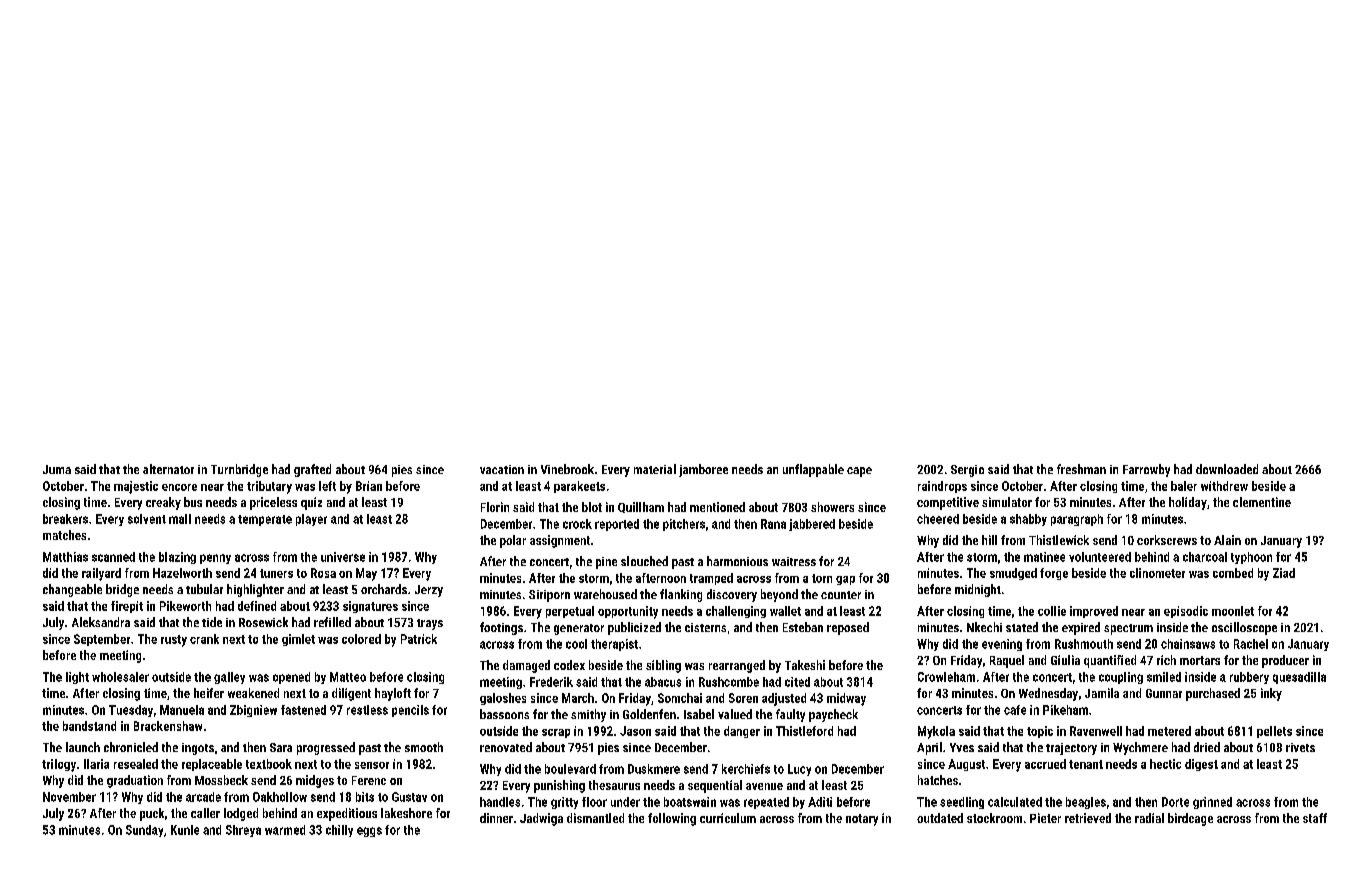 The width and height of the screenshot is (1372, 887). Describe the element at coordinates (1262, 502) in the screenshot. I see `clementine` at that location.
